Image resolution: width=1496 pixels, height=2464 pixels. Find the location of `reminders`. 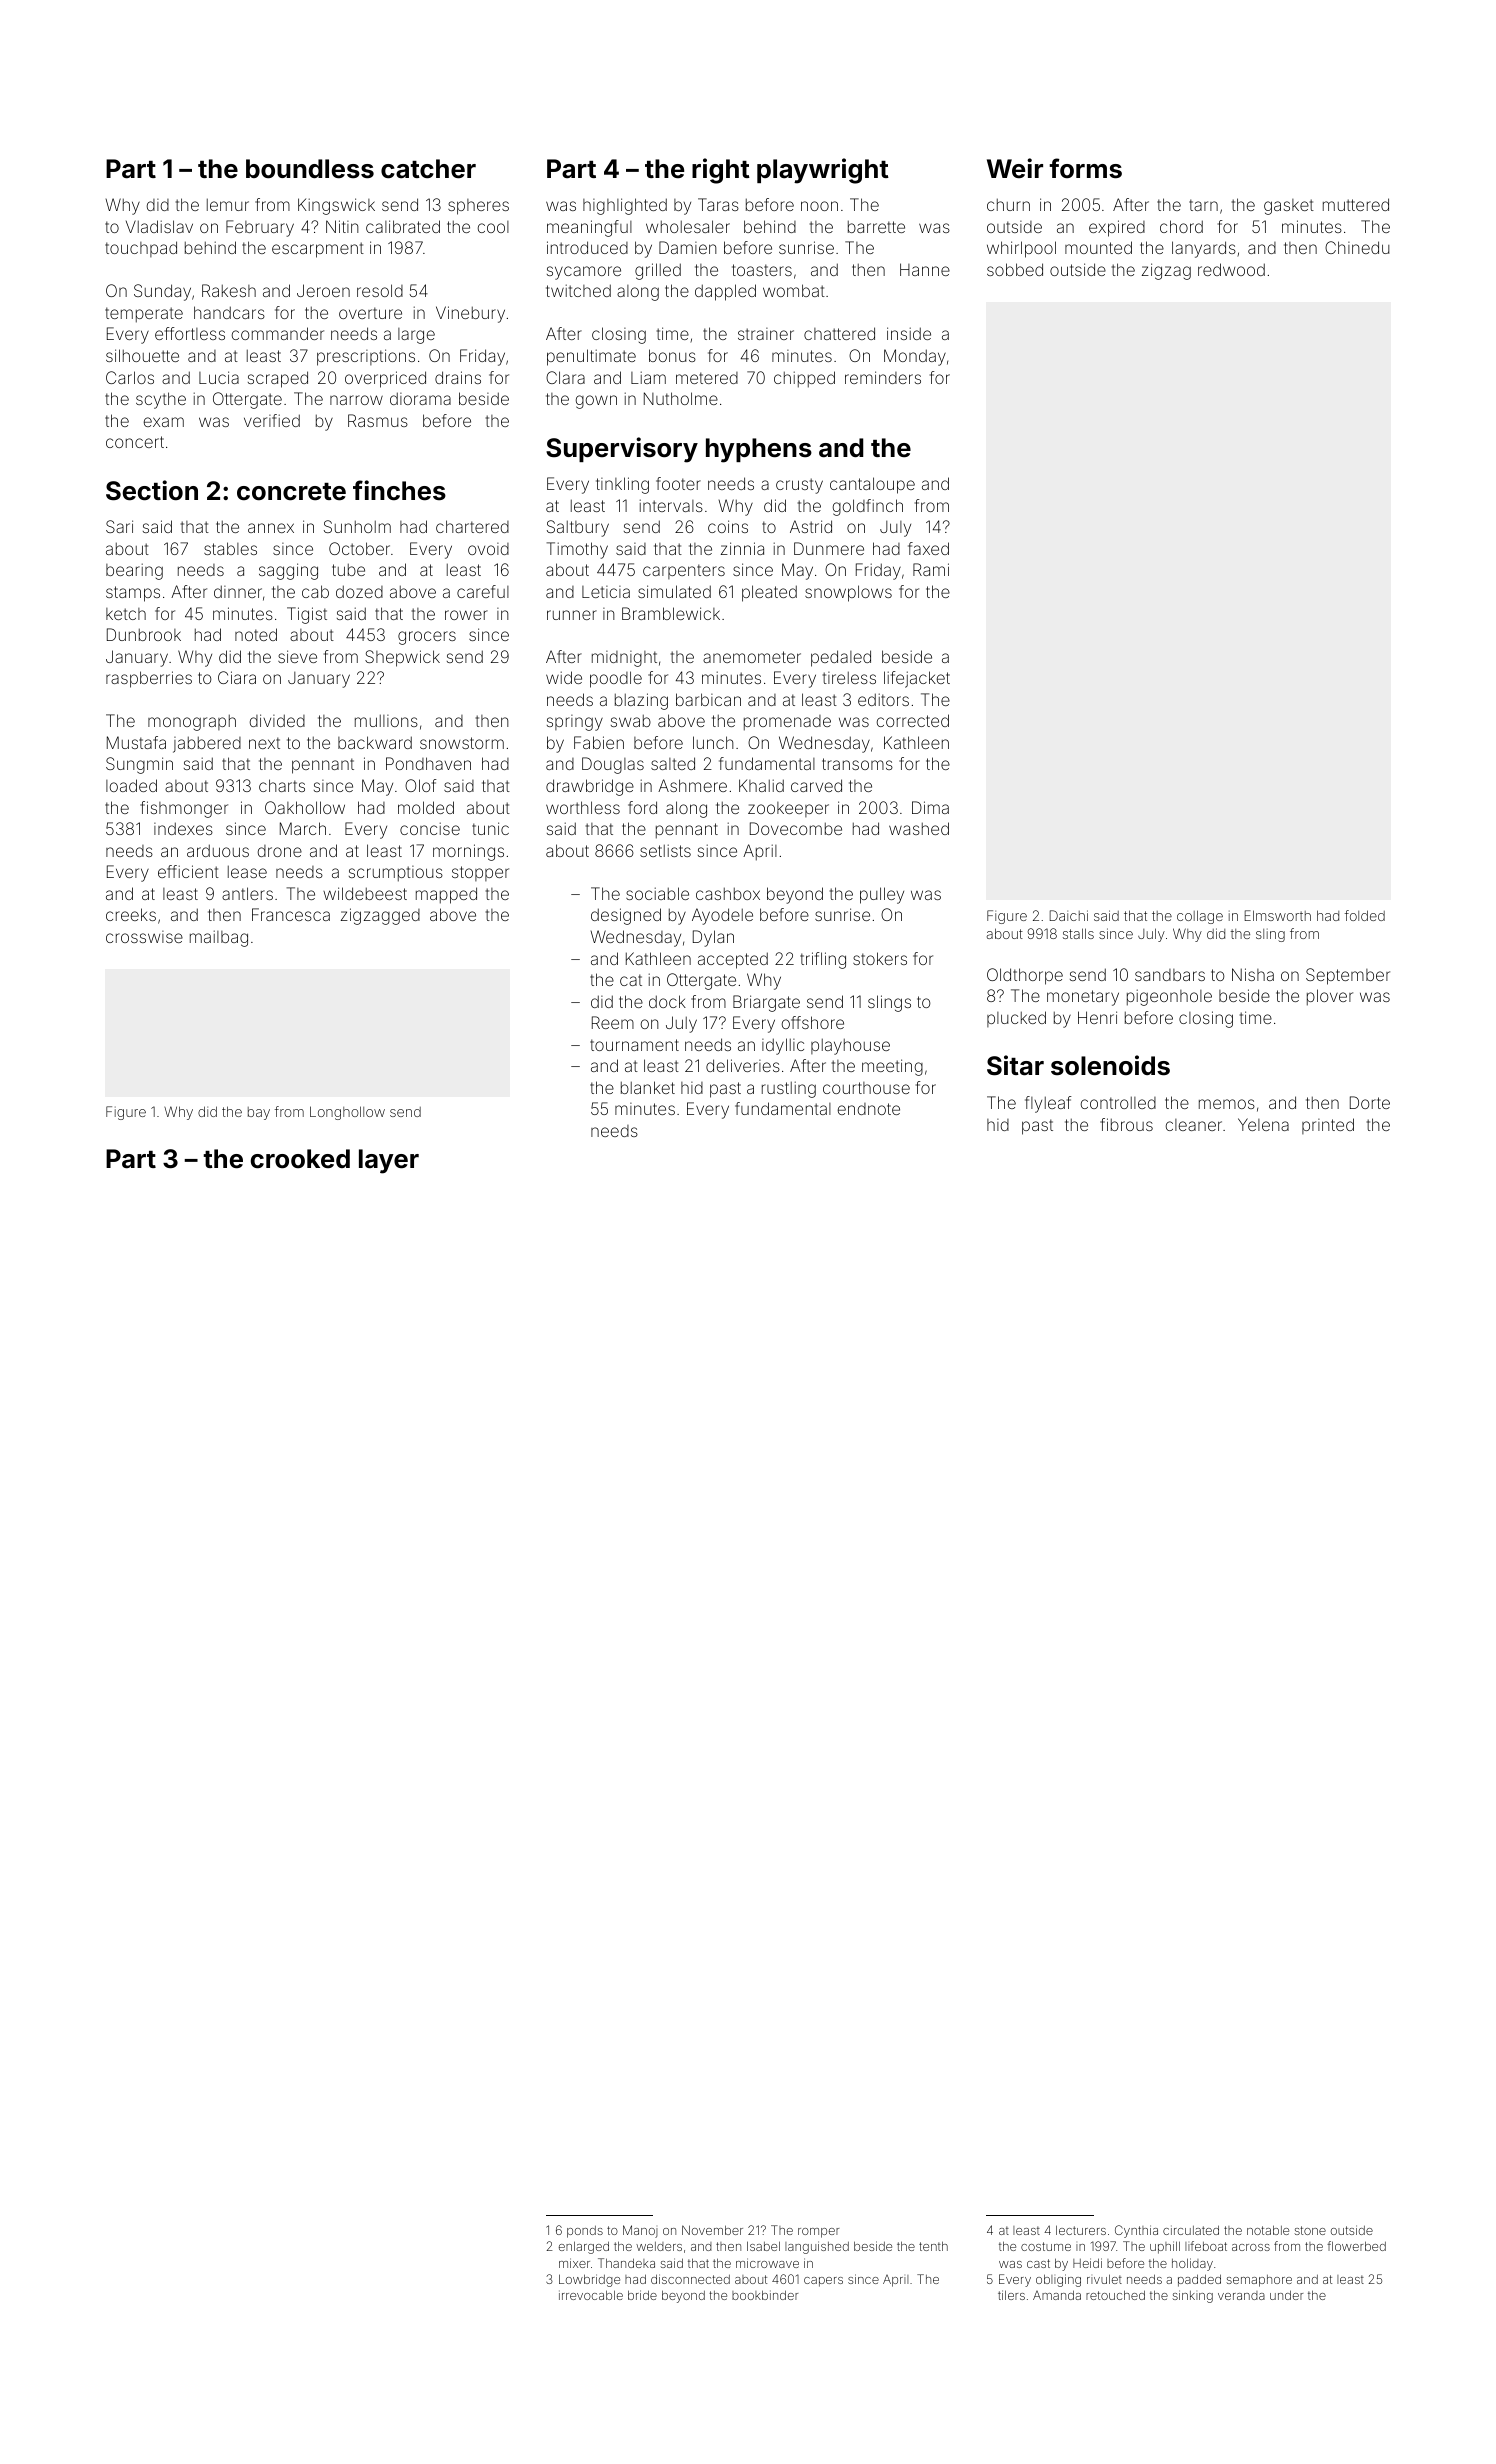

reminders is located at coordinates (883, 377).
